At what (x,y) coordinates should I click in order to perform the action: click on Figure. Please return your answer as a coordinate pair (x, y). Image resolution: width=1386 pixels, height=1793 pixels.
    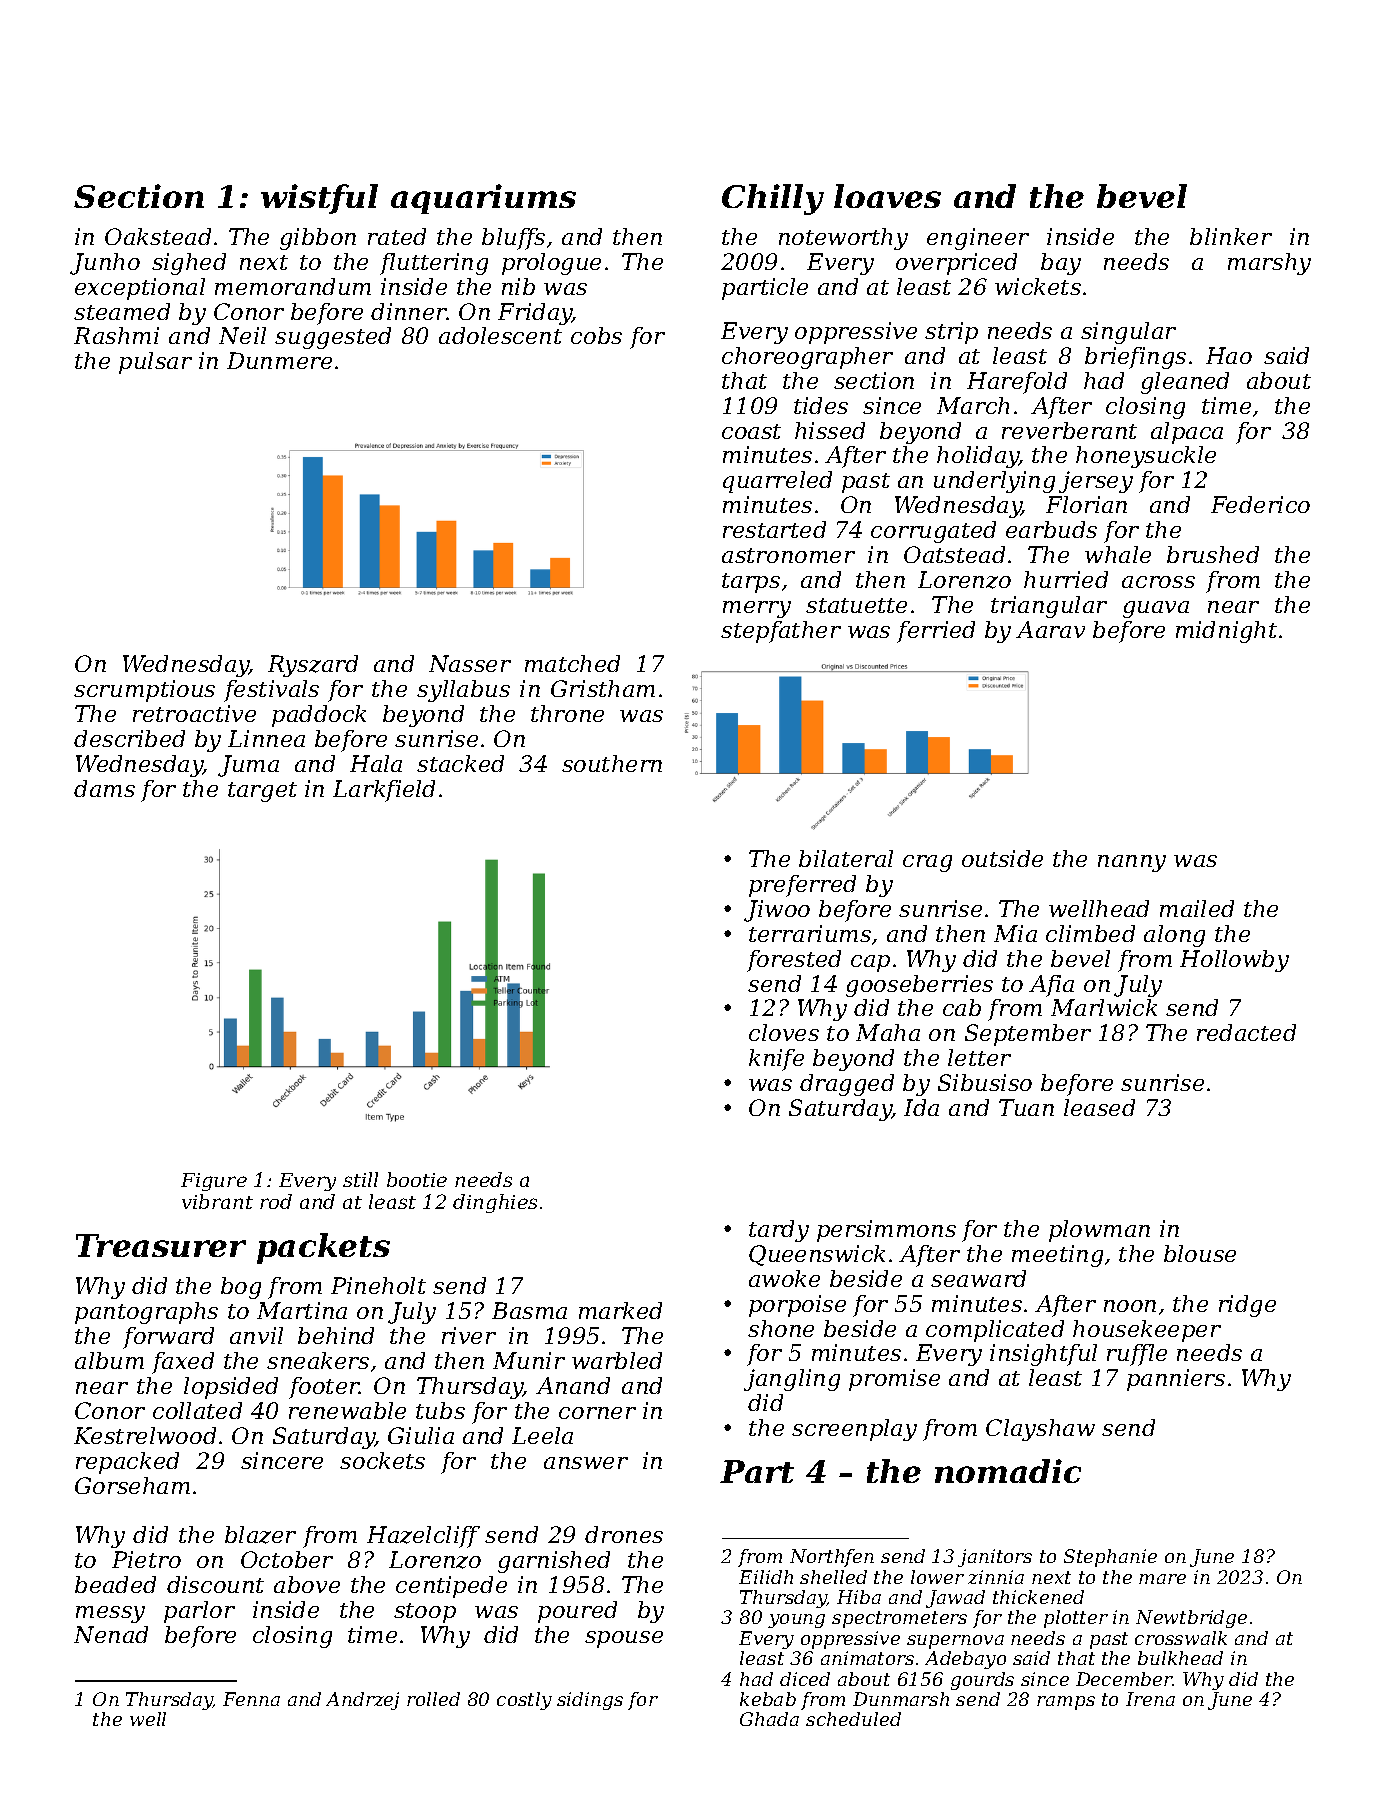
    Looking at the image, I should click on (214, 1182).
